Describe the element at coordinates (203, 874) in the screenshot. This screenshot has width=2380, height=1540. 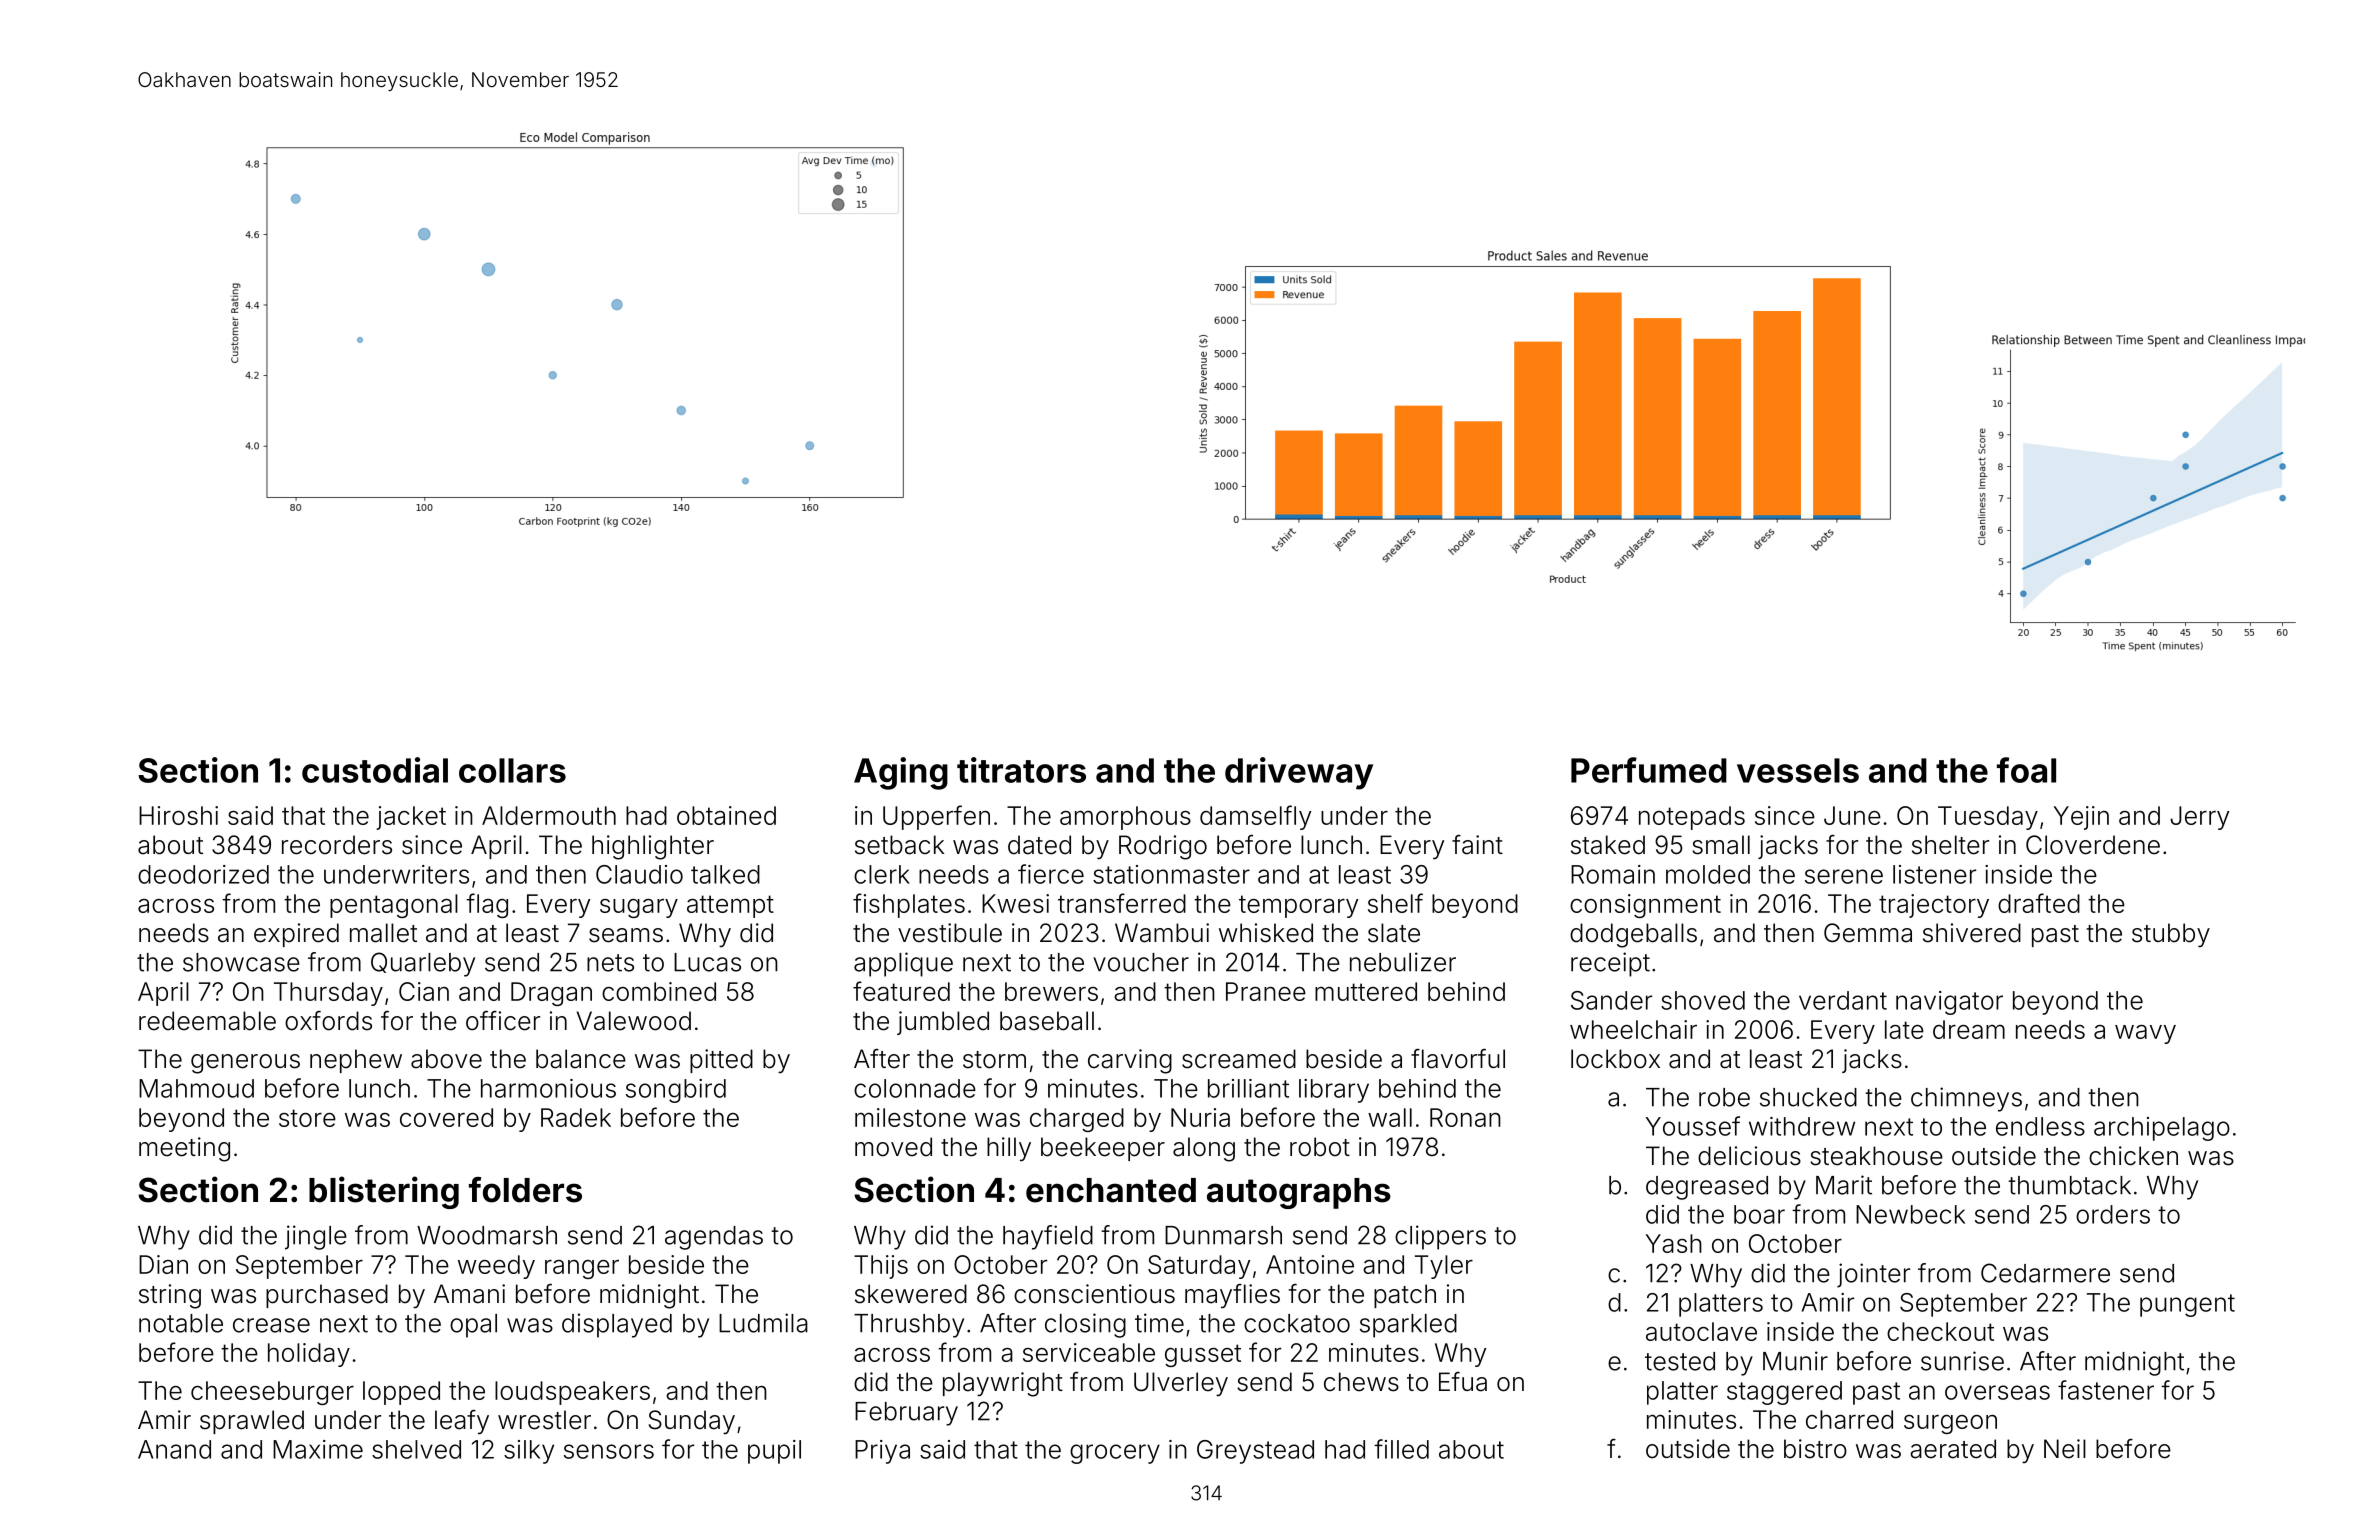
I see `deodorized` at that location.
